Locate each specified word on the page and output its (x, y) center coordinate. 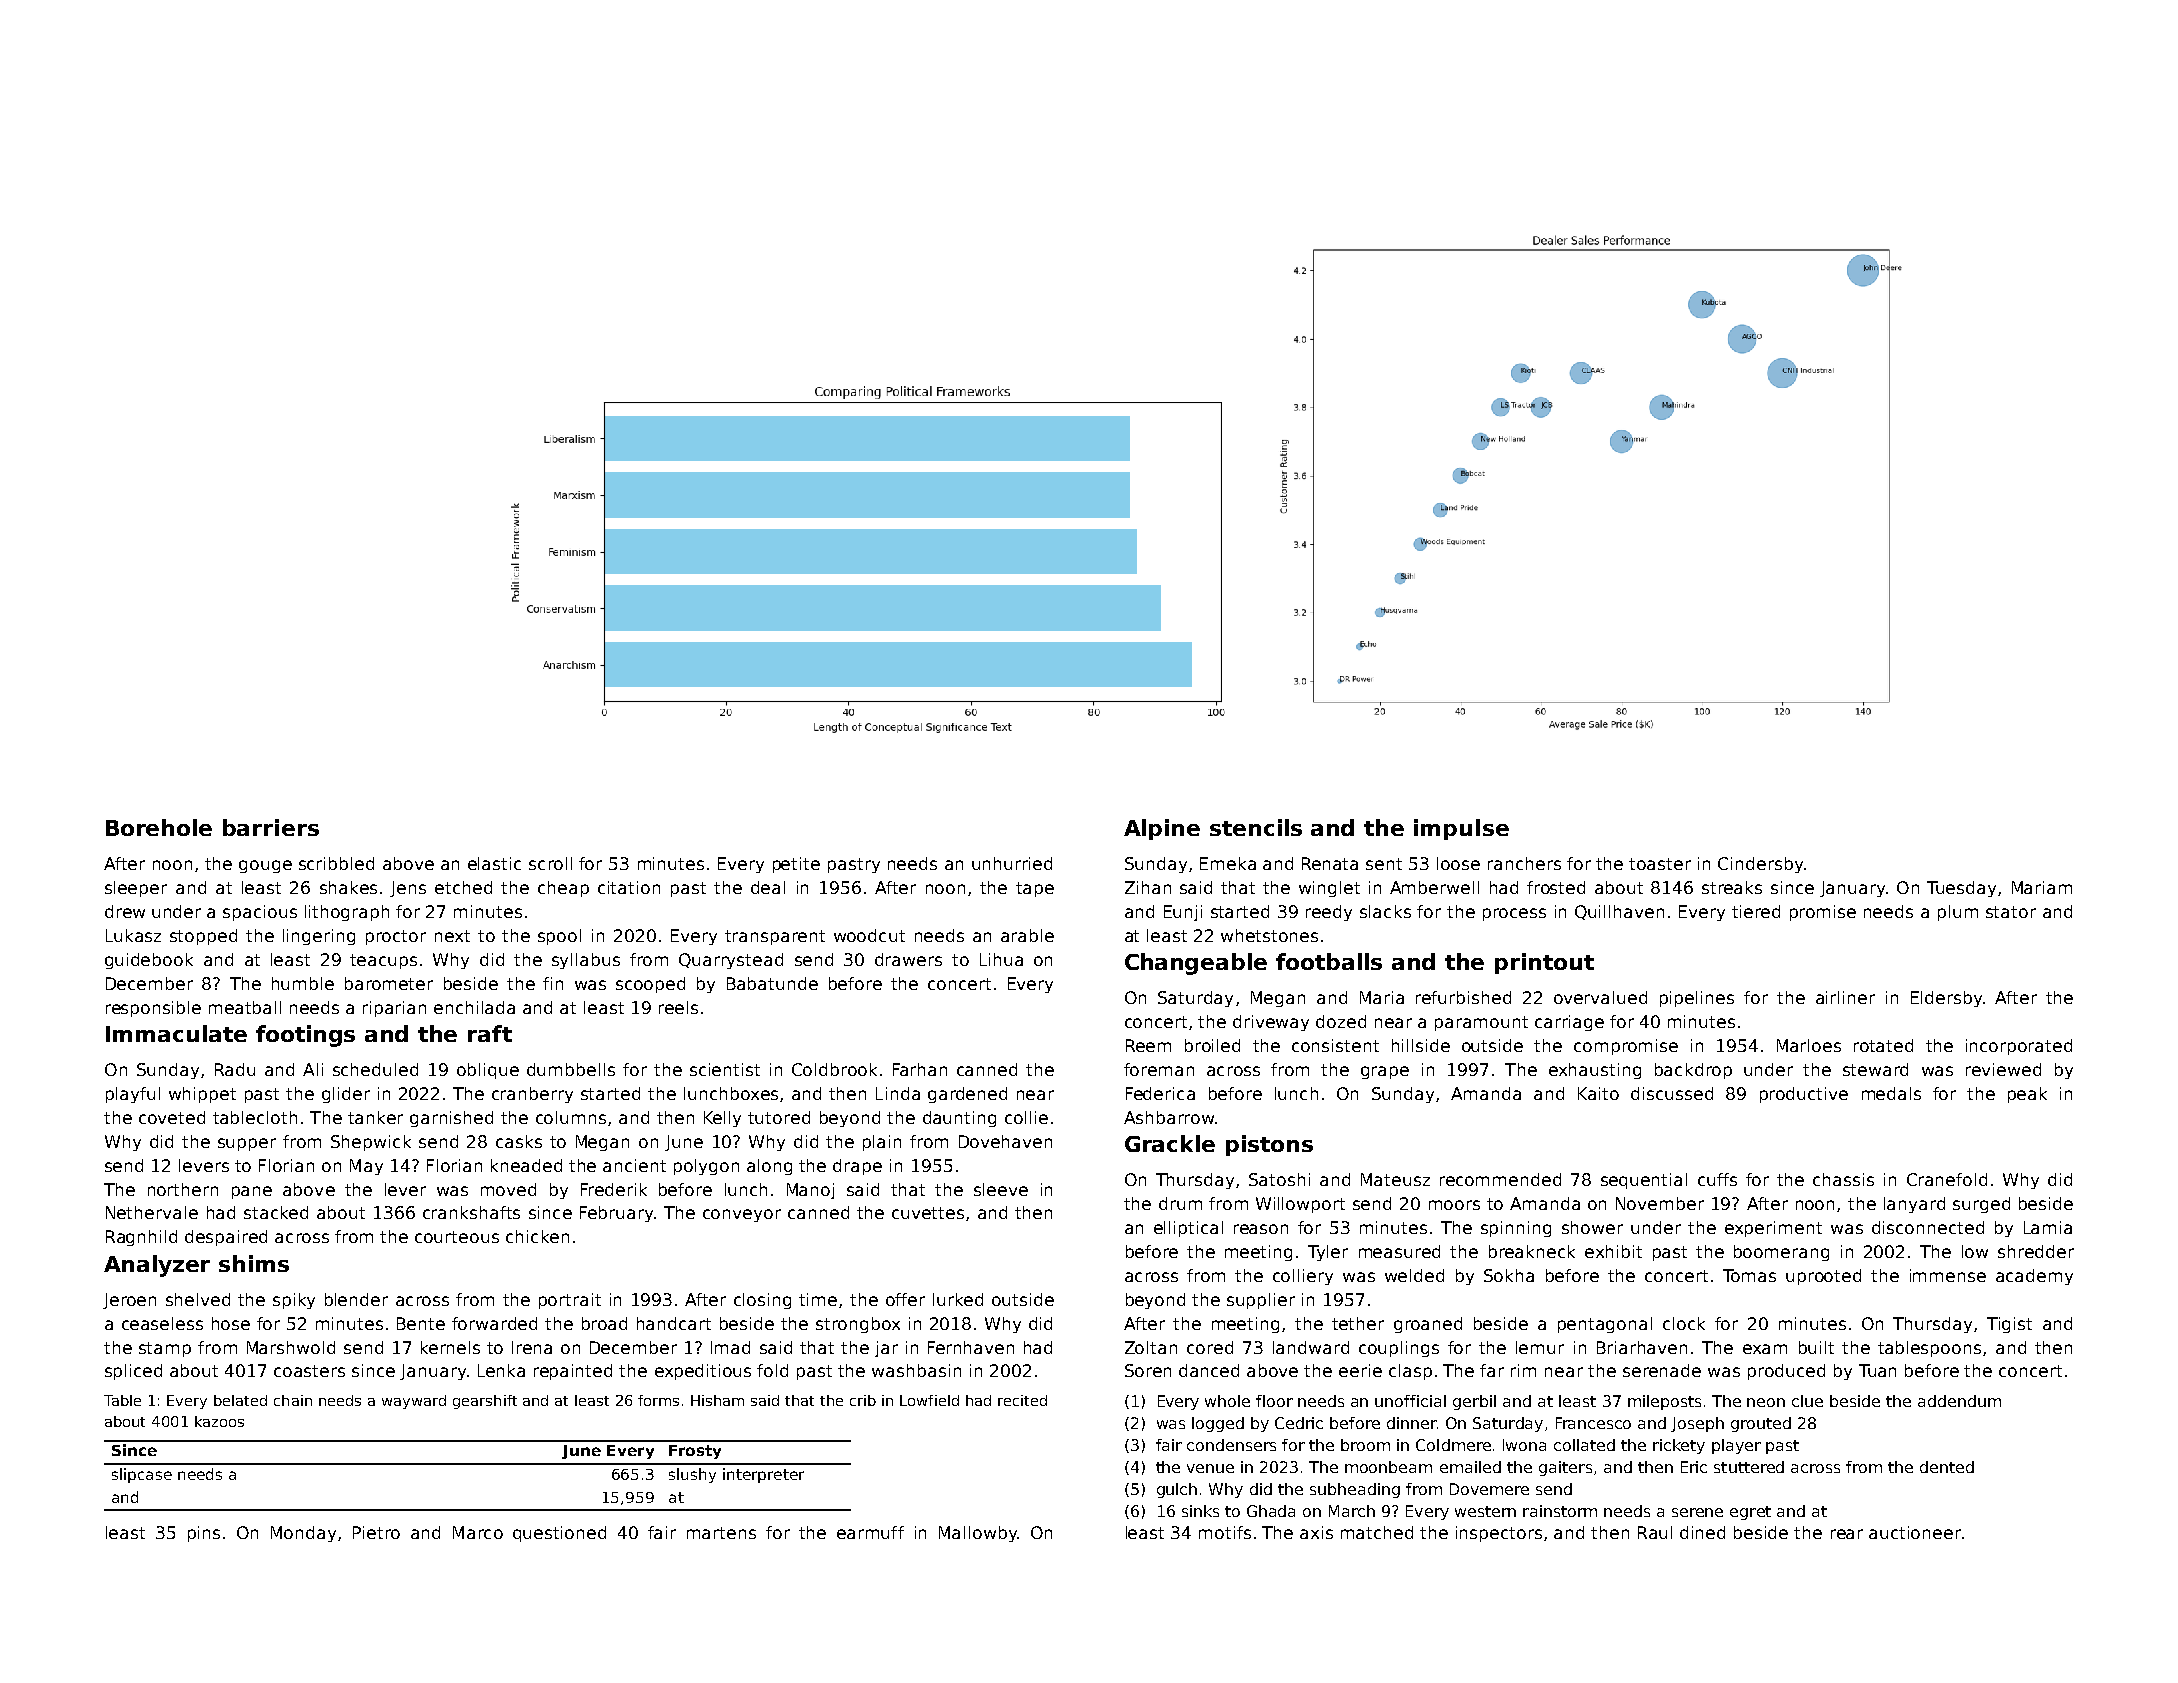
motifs (1225, 1532)
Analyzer (157, 1266)
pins (204, 1534)
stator (2011, 912)
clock (1684, 1323)
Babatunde (772, 983)
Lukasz (133, 935)
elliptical (1188, 1229)
